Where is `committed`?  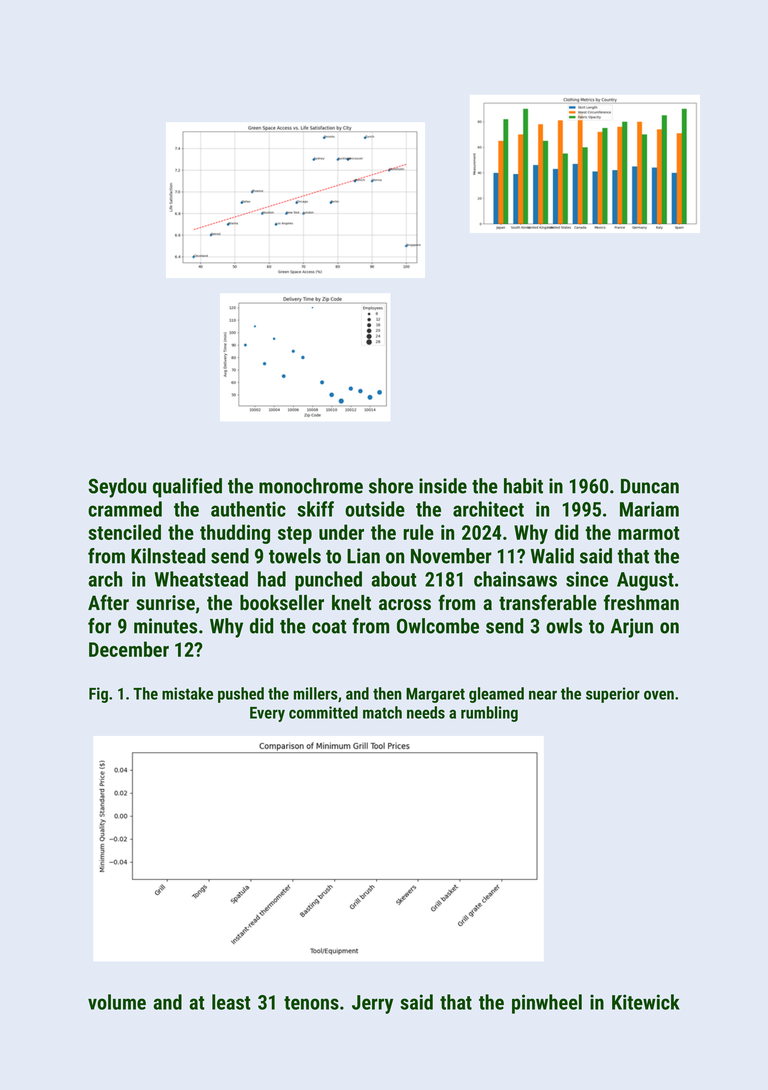
committed is located at coordinates (323, 712).
